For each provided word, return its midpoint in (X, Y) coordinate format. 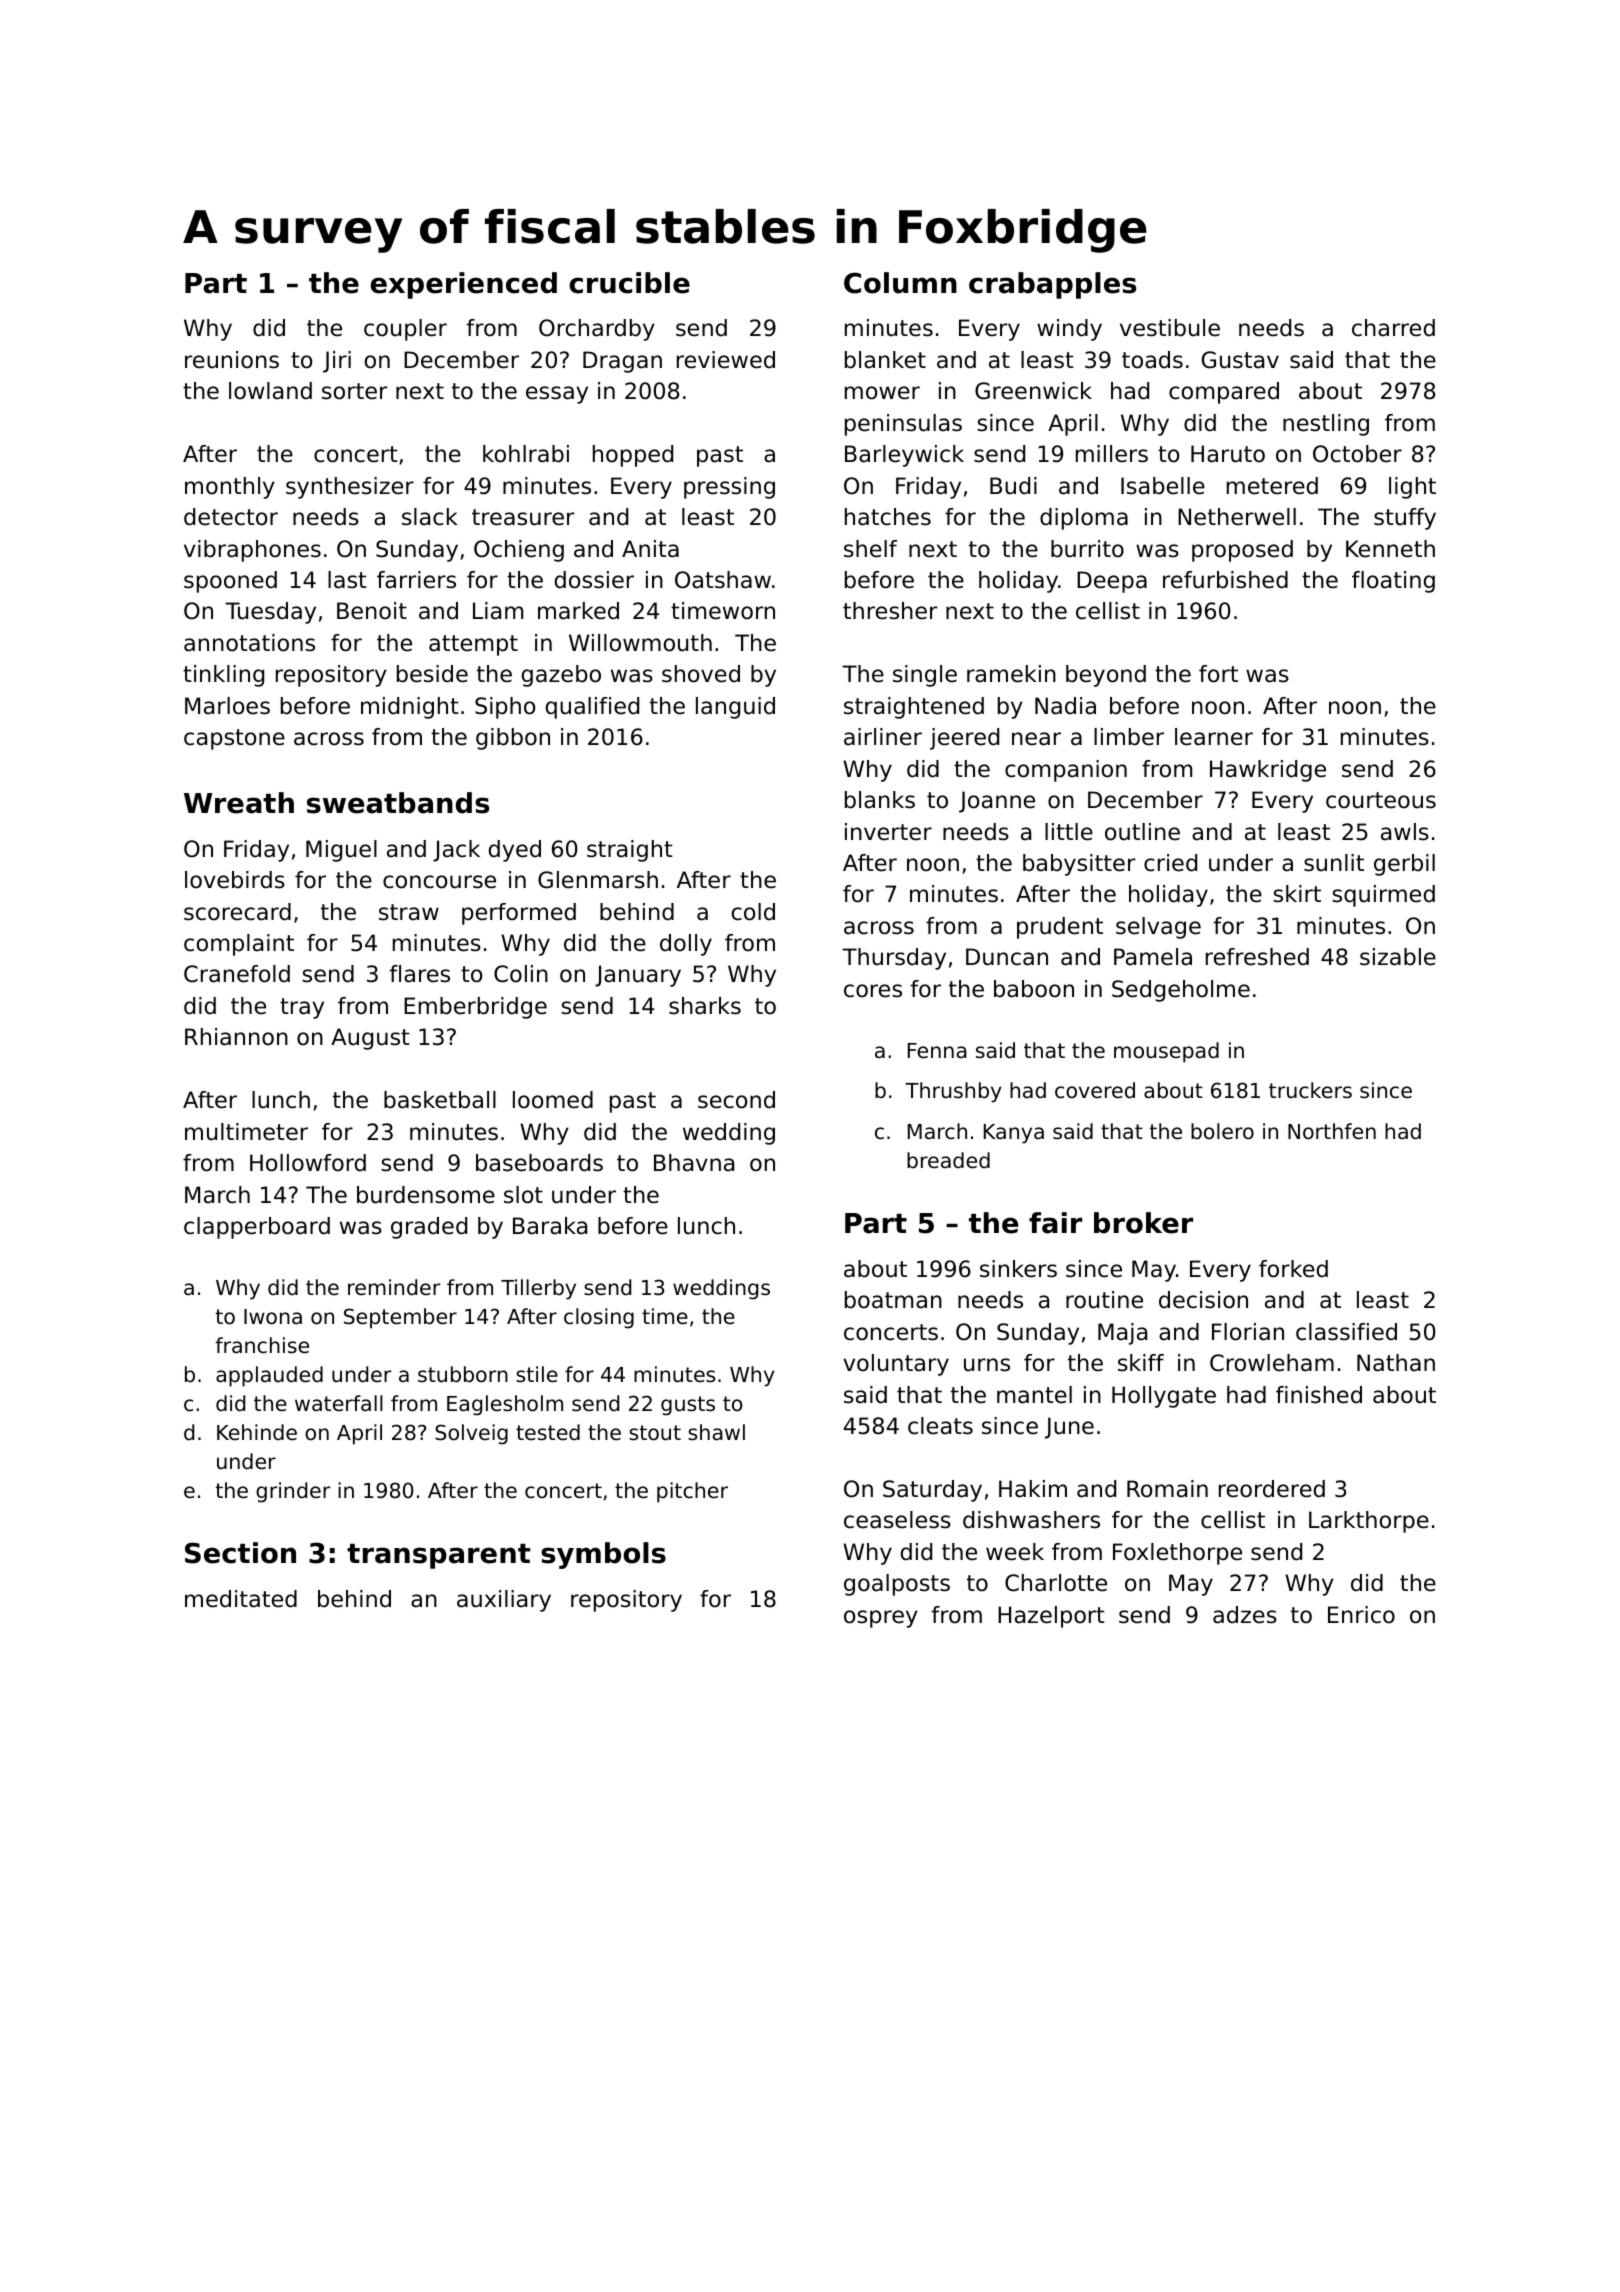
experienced (463, 285)
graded (429, 1228)
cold (753, 912)
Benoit (372, 611)
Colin (521, 974)
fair (1055, 1223)
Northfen (1332, 1131)
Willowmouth (640, 643)
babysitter (1079, 865)
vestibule (1170, 328)
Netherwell (1237, 517)
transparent (438, 1556)
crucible (629, 283)
